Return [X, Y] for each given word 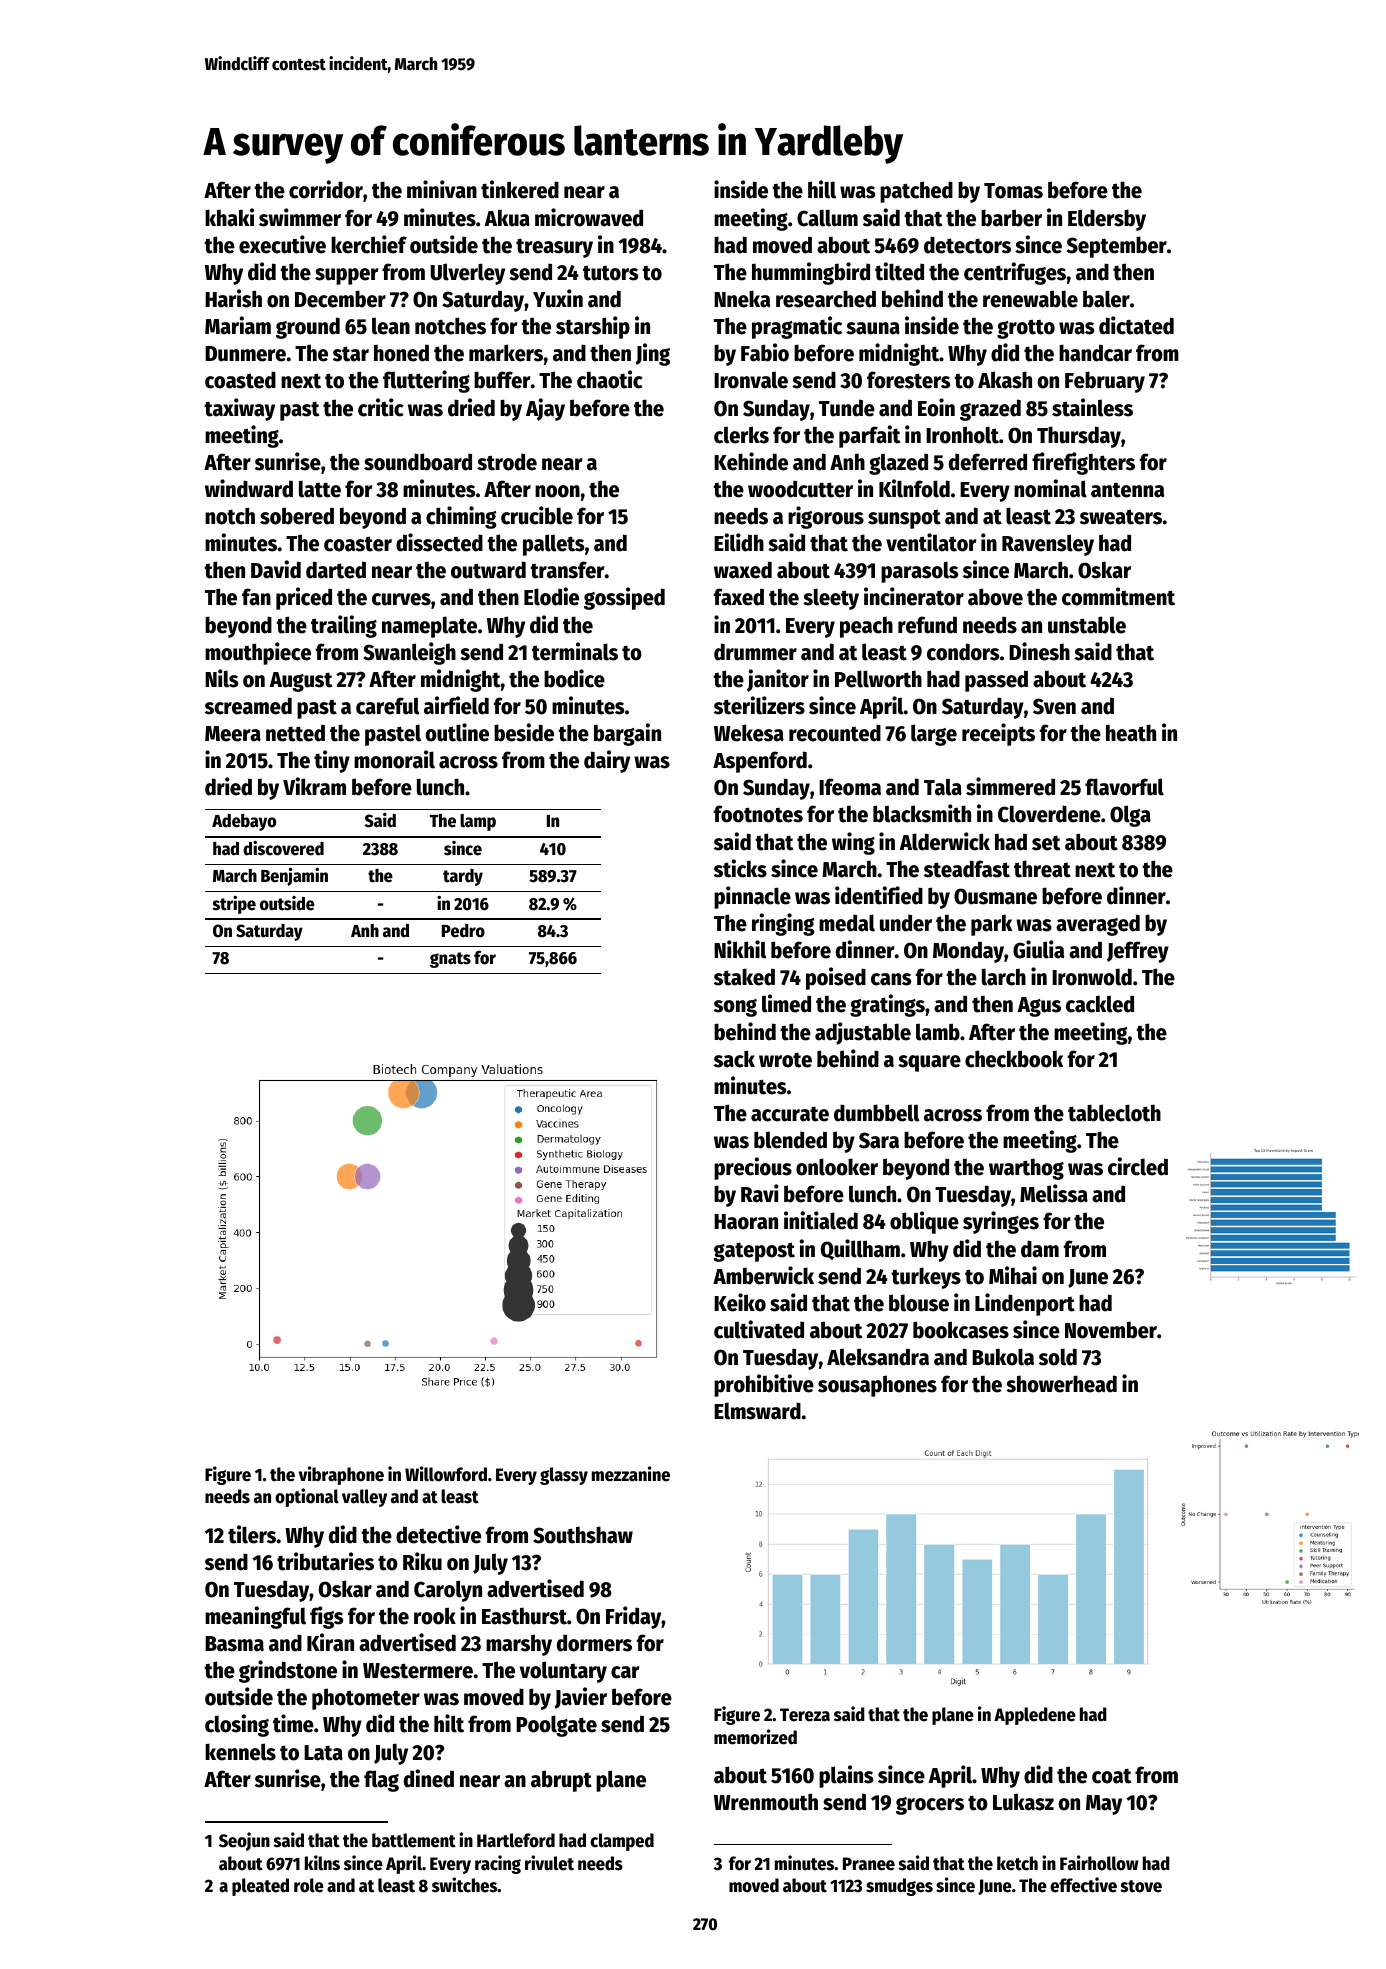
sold [1058, 1357]
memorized [755, 1737]
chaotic [610, 379]
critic [381, 407]
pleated [260, 1887]
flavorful [1124, 787]
